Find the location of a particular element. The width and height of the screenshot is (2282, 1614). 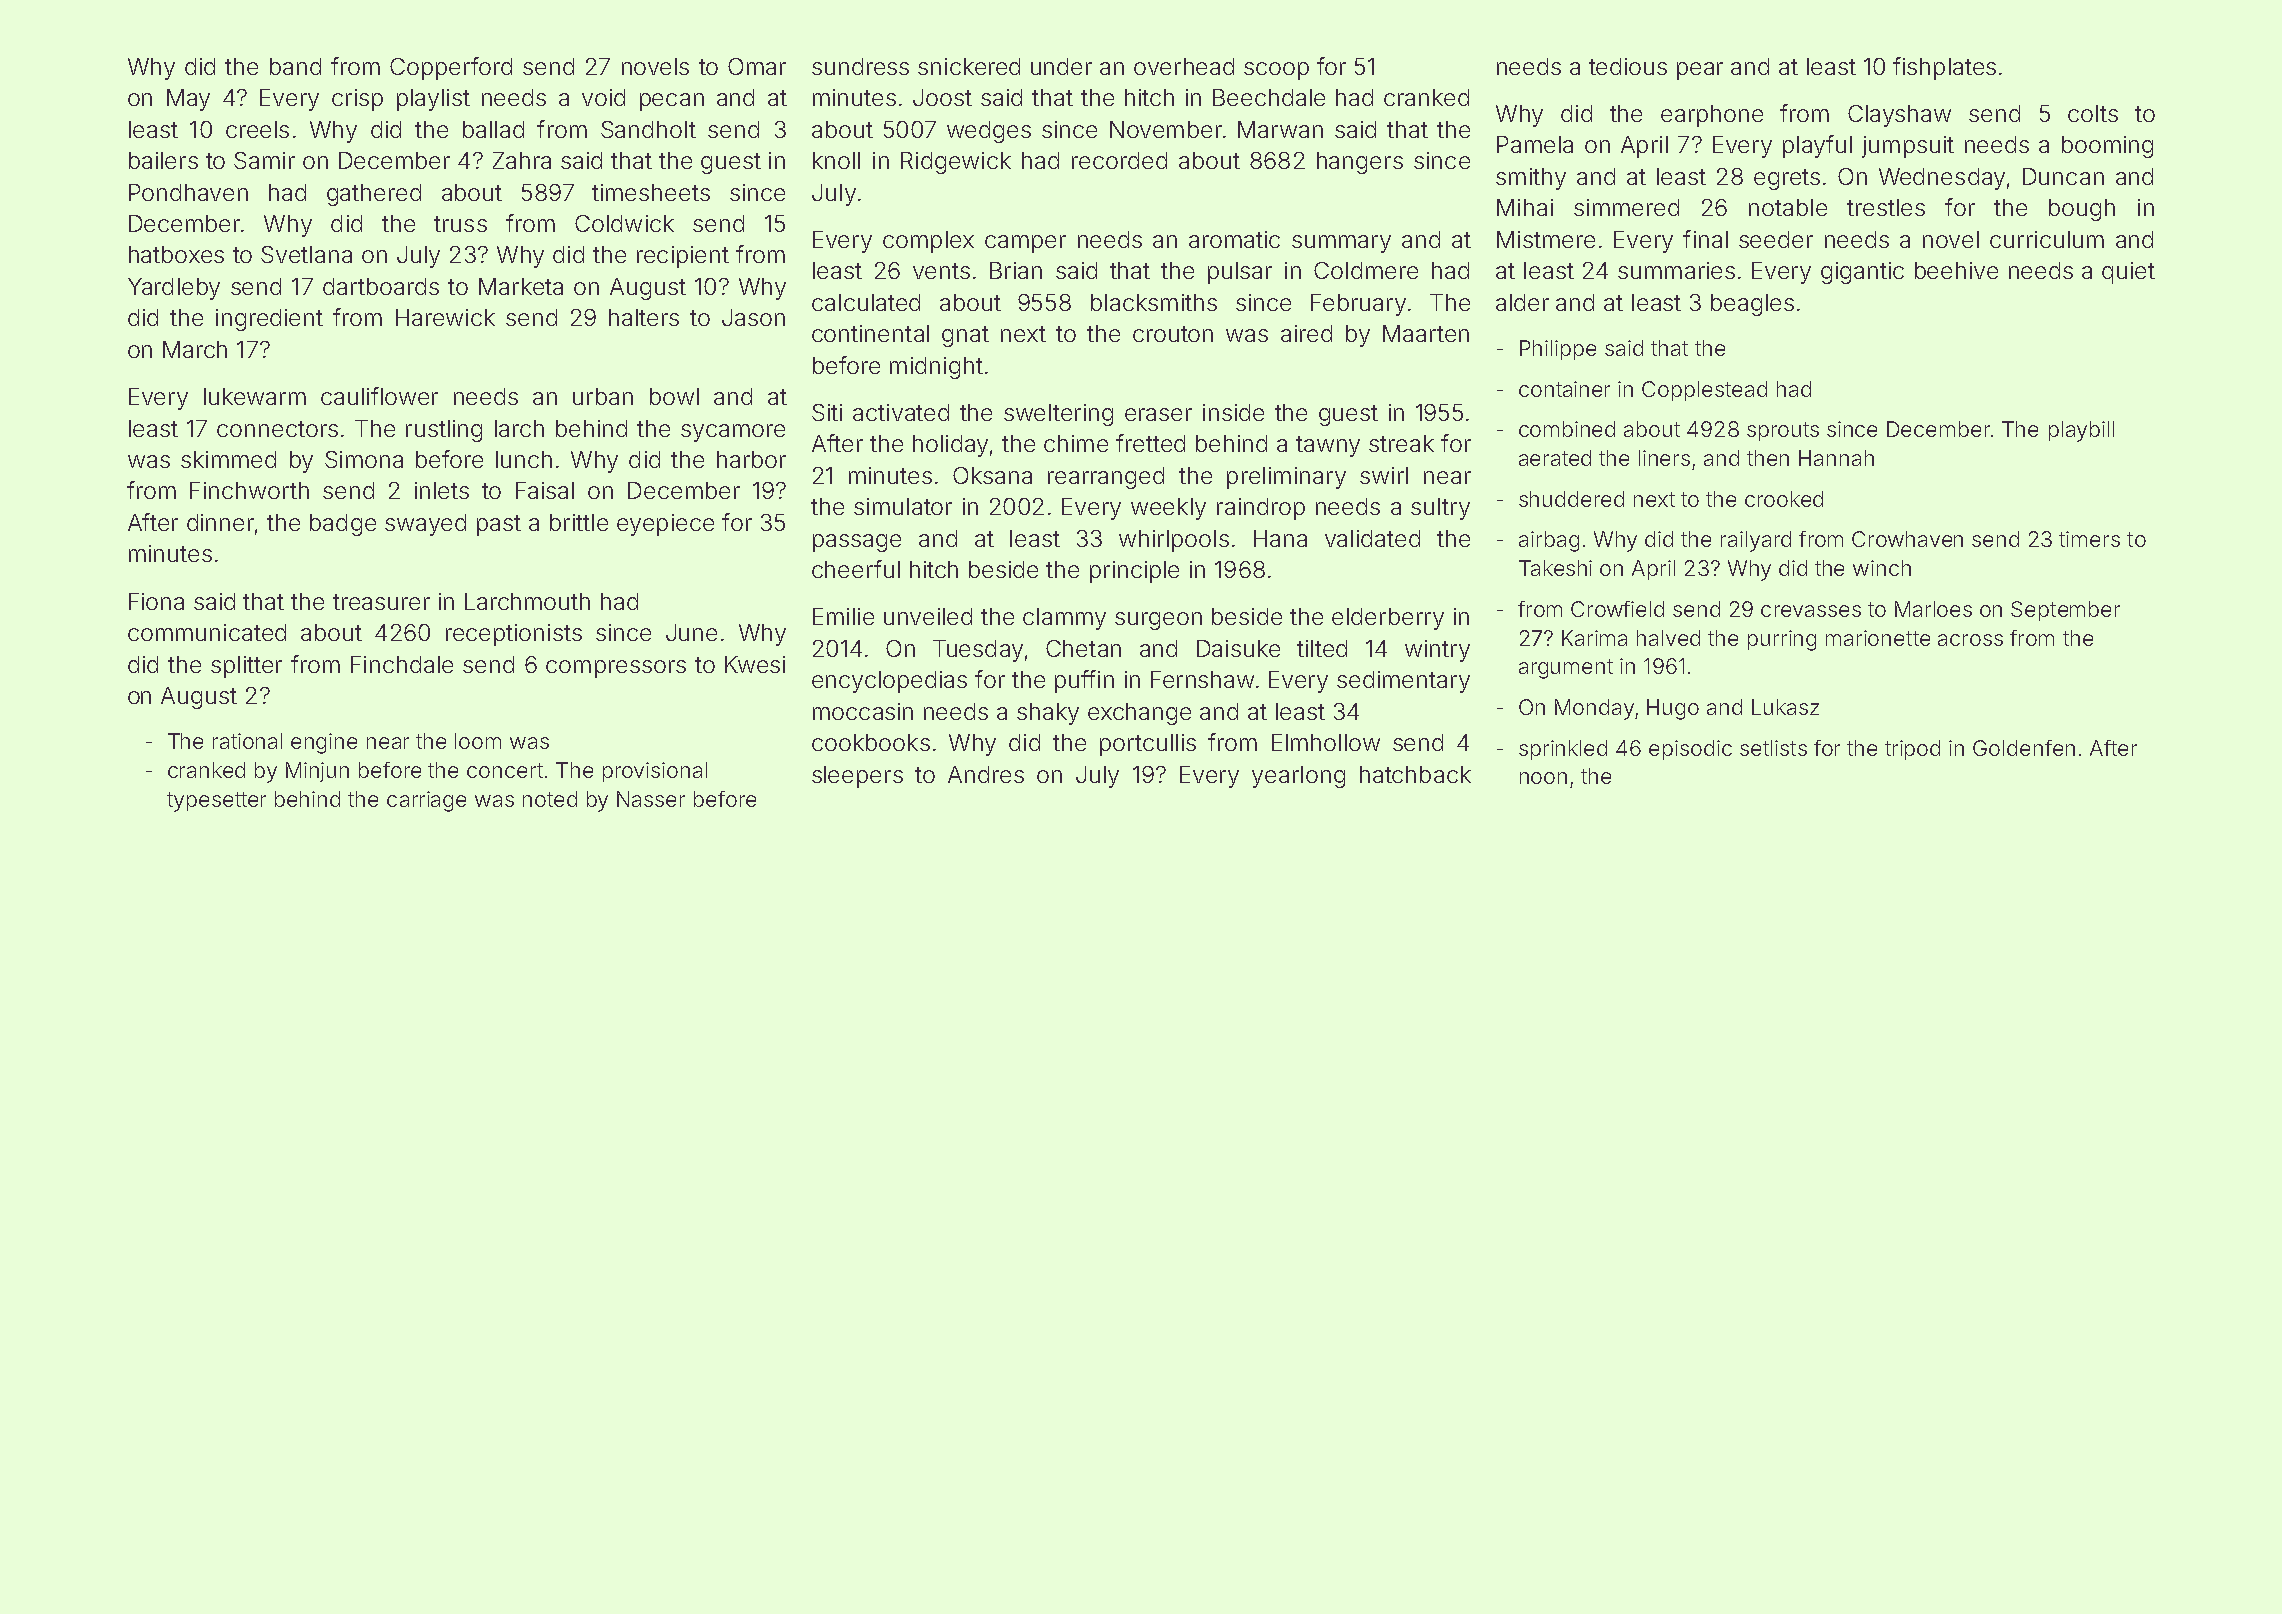

passage is located at coordinates (857, 543).
